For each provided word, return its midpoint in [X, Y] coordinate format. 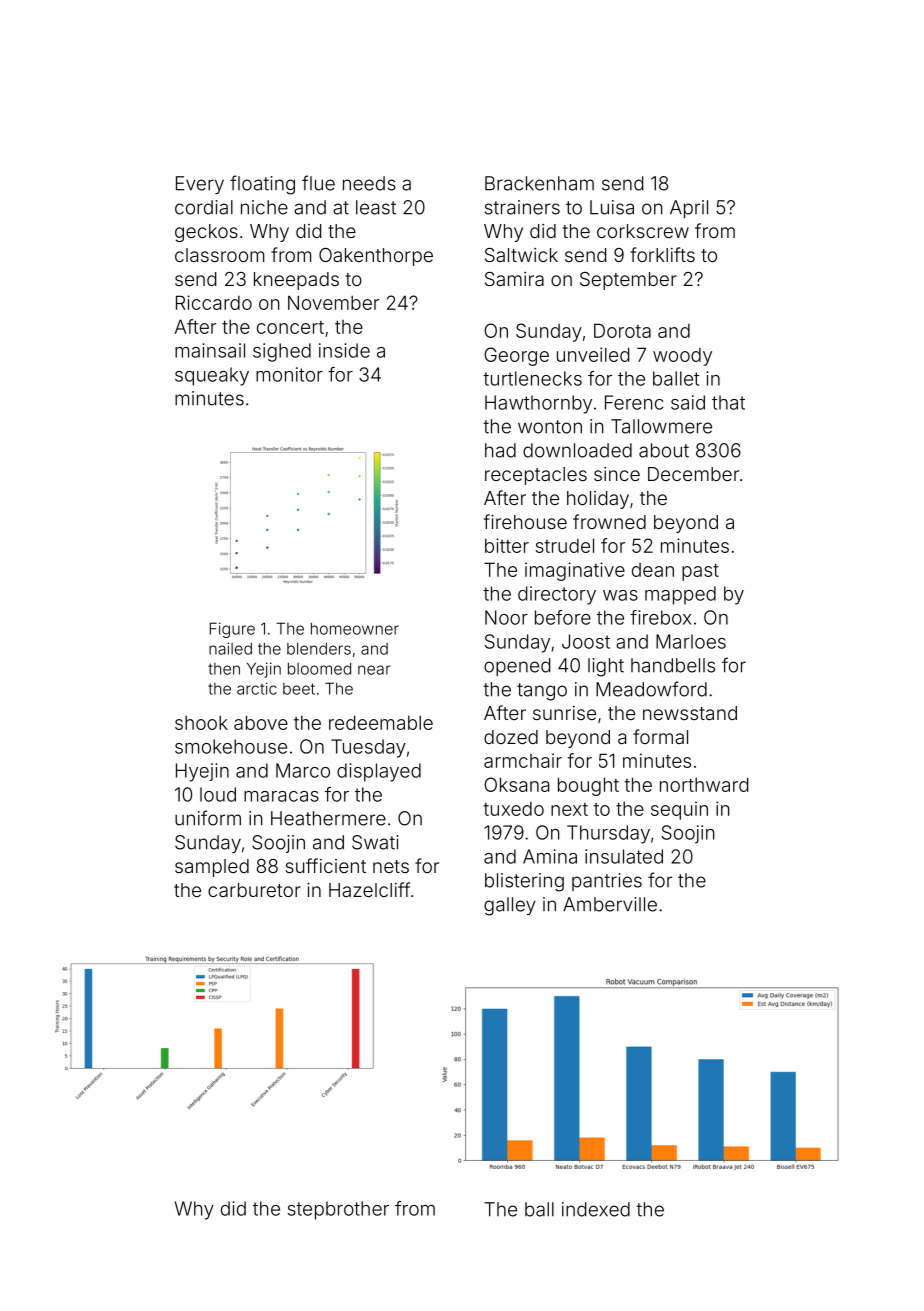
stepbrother [338, 1210]
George [516, 356]
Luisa [612, 207]
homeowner [355, 628]
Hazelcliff [369, 889]
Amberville [610, 904]
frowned [609, 521]
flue [318, 183]
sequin [679, 810]
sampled [212, 868]
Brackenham [539, 183]
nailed [230, 648]
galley [510, 906]
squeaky [212, 376]
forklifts [662, 254]
